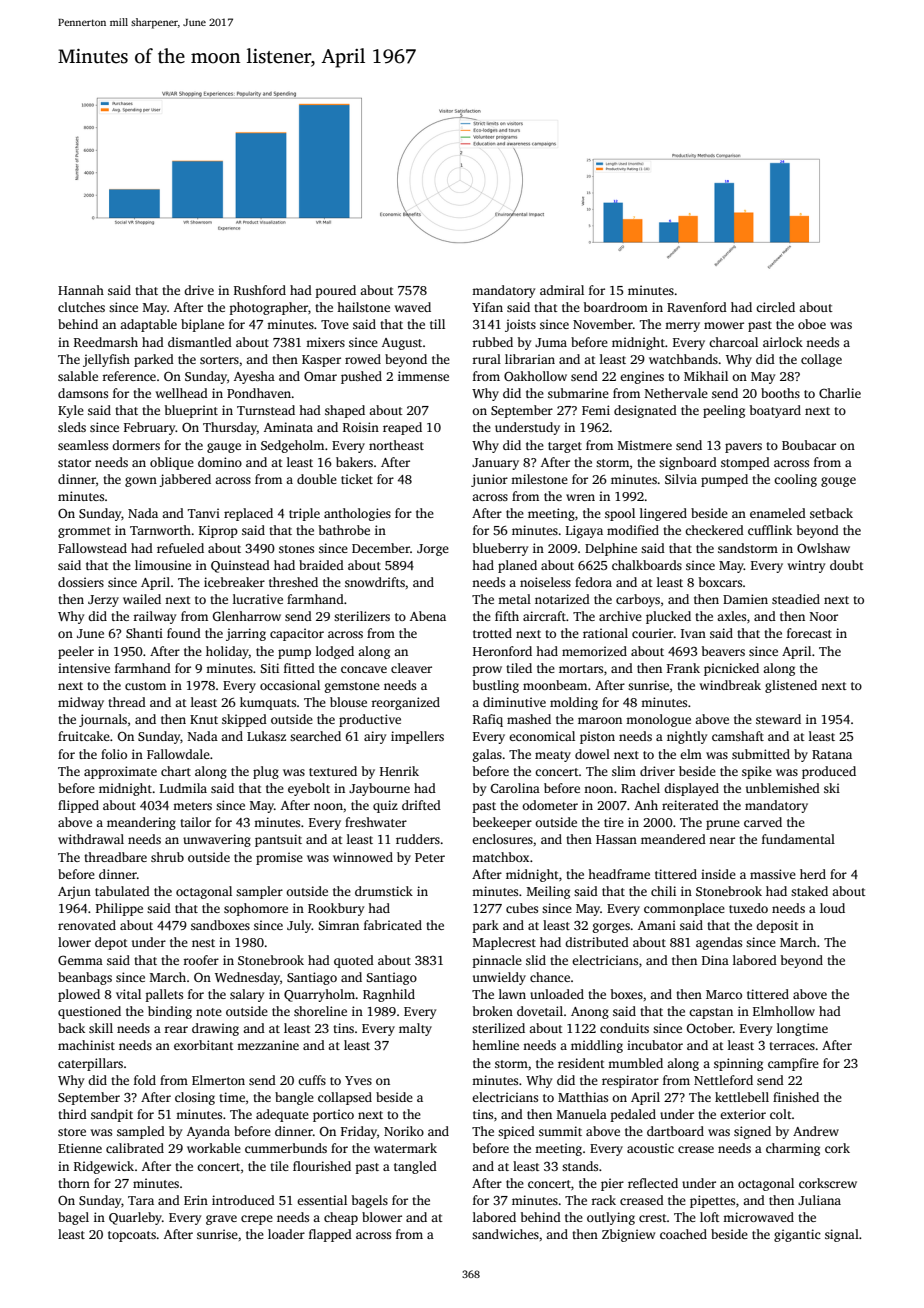  I want to click on gauge, so click(224, 448).
